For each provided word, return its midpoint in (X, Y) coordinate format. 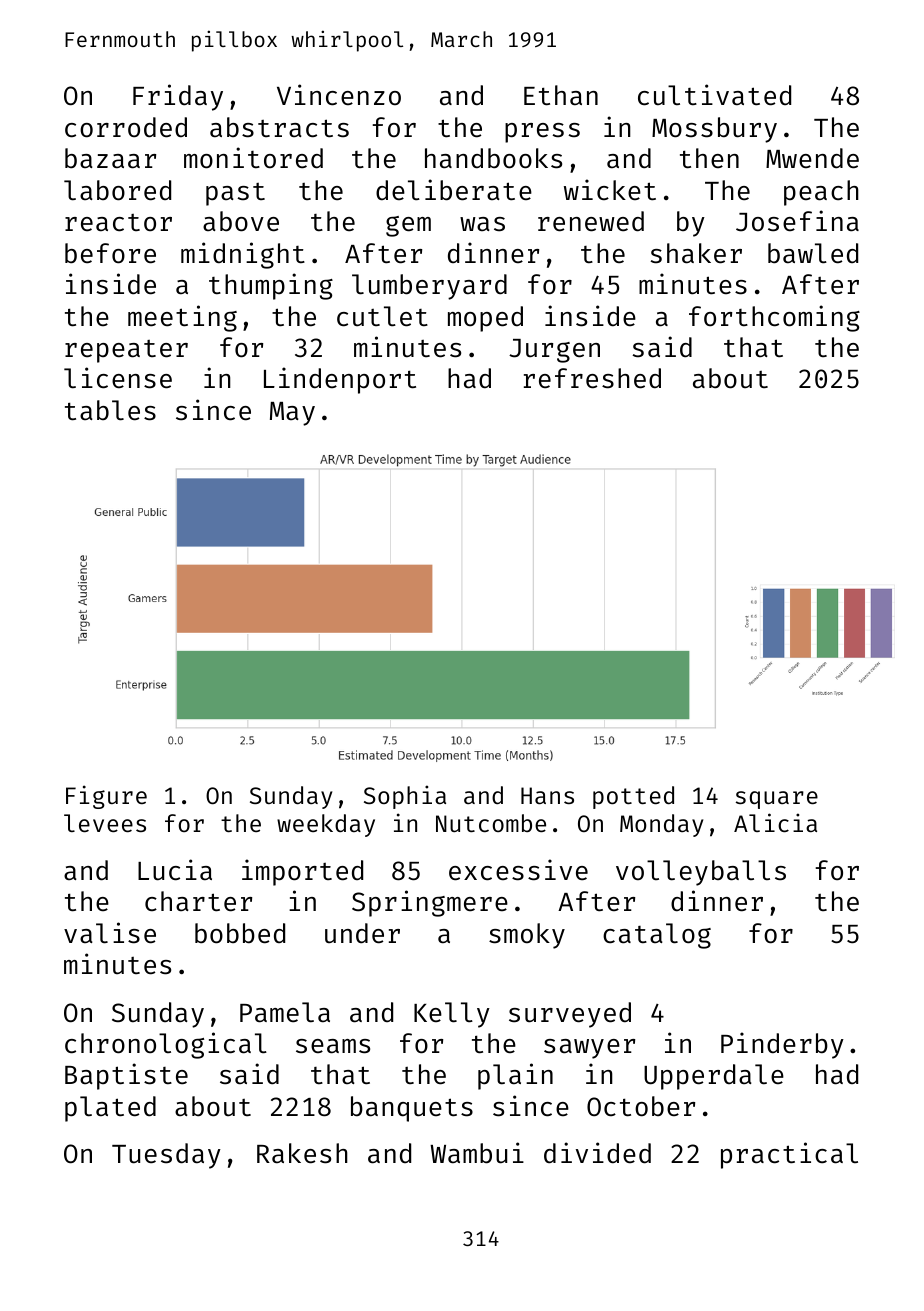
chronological (166, 1045)
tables (110, 410)
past (235, 194)
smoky (527, 936)
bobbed (240, 933)
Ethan (561, 95)
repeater (126, 351)
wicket (610, 190)
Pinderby (782, 1045)
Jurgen (554, 351)
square (777, 800)
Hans (547, 795)
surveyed (570, 1015)
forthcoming (774, 318)
